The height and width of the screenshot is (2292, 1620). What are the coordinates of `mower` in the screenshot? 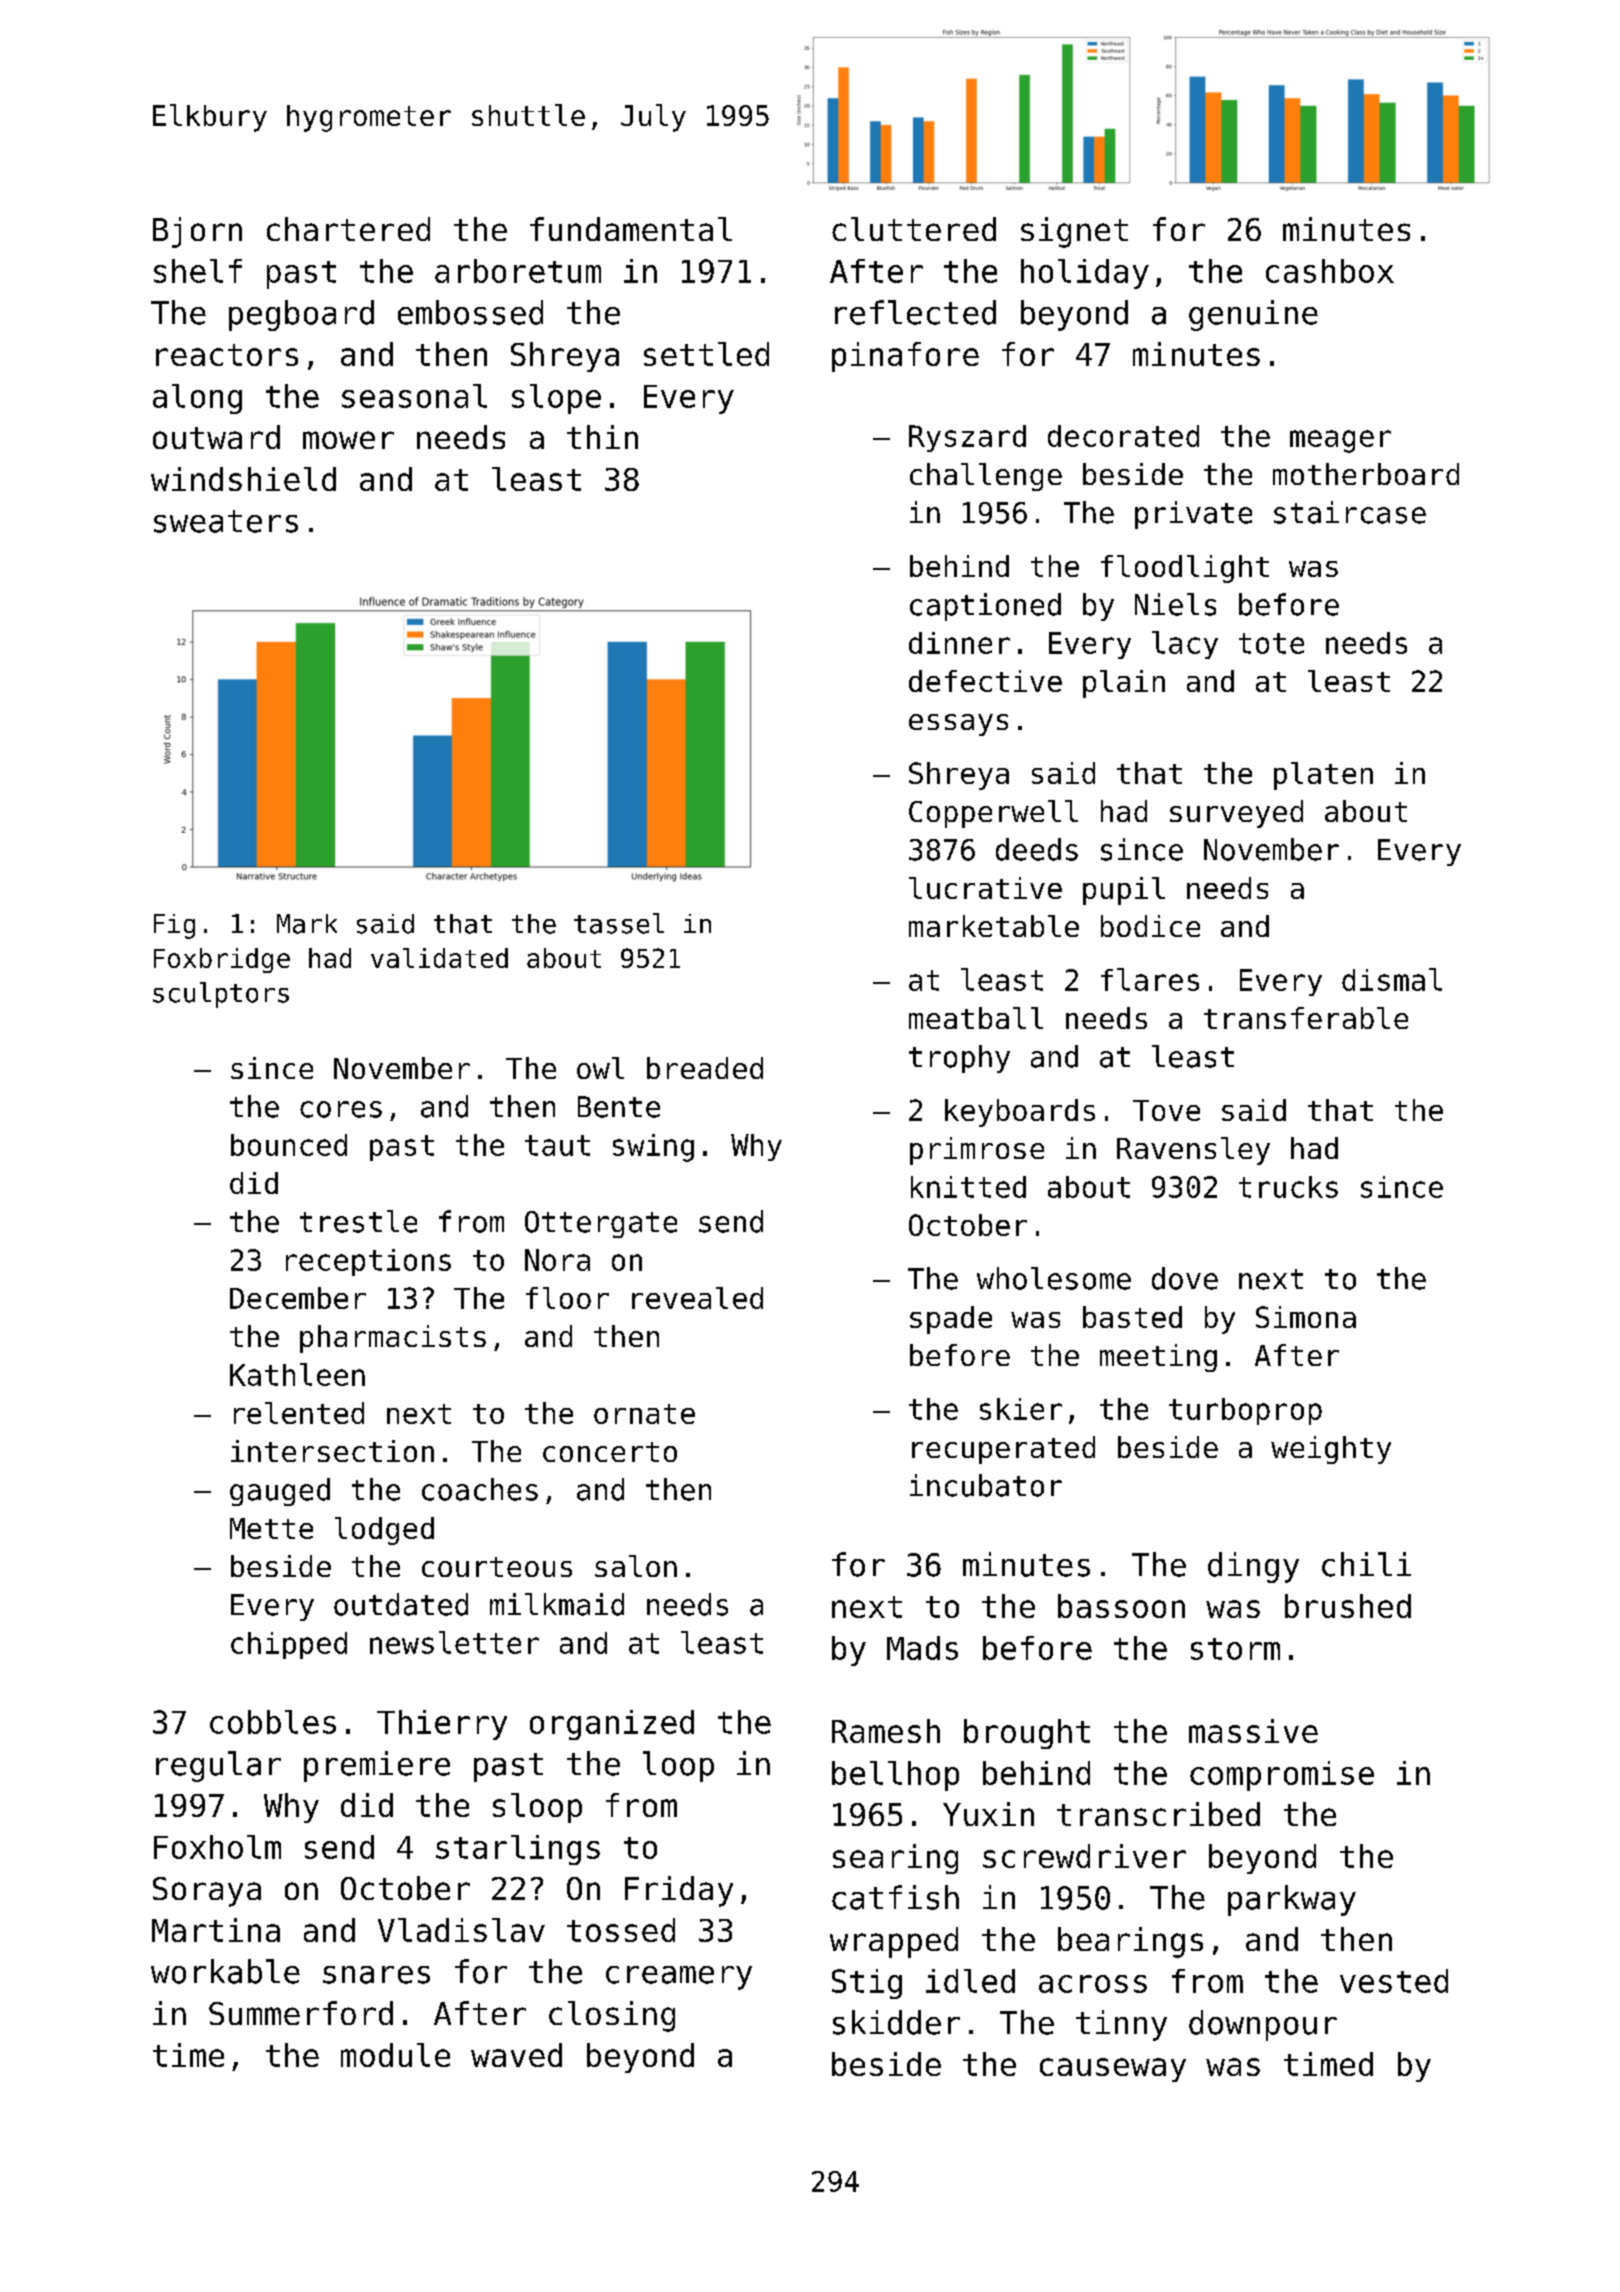 It's located at (348, 440).
